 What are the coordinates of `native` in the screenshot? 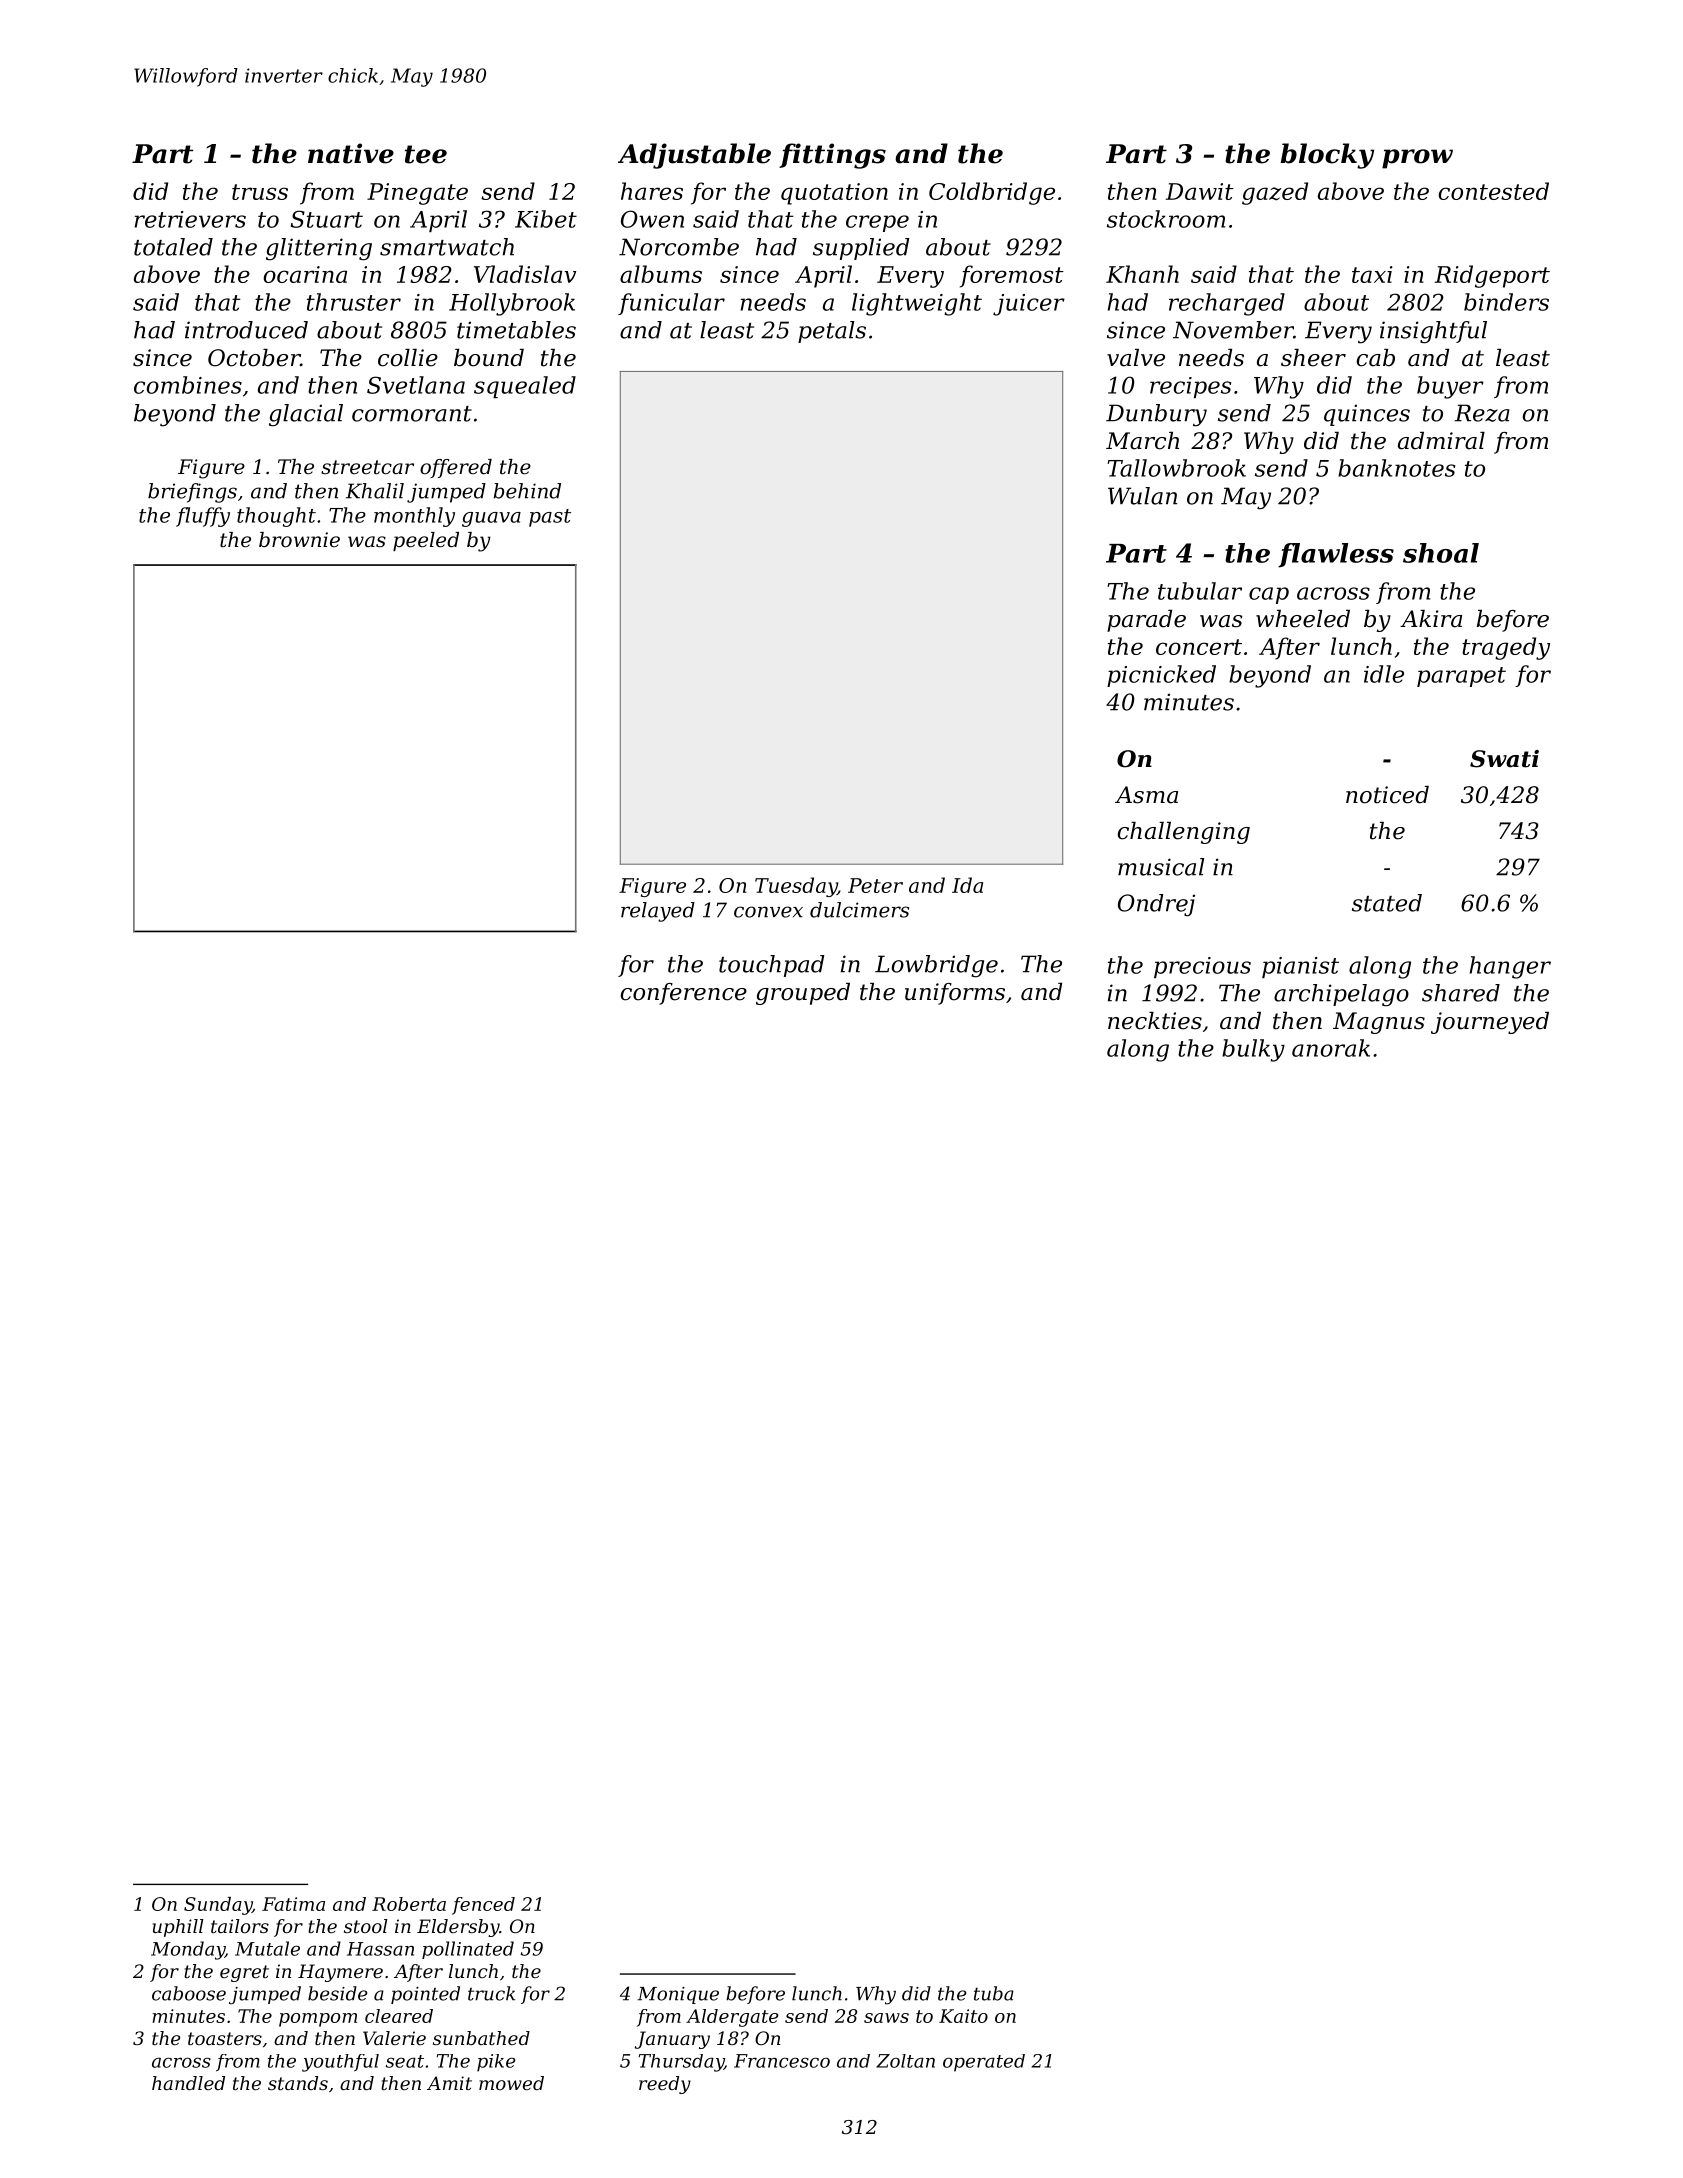 It's located at (351, 153).
